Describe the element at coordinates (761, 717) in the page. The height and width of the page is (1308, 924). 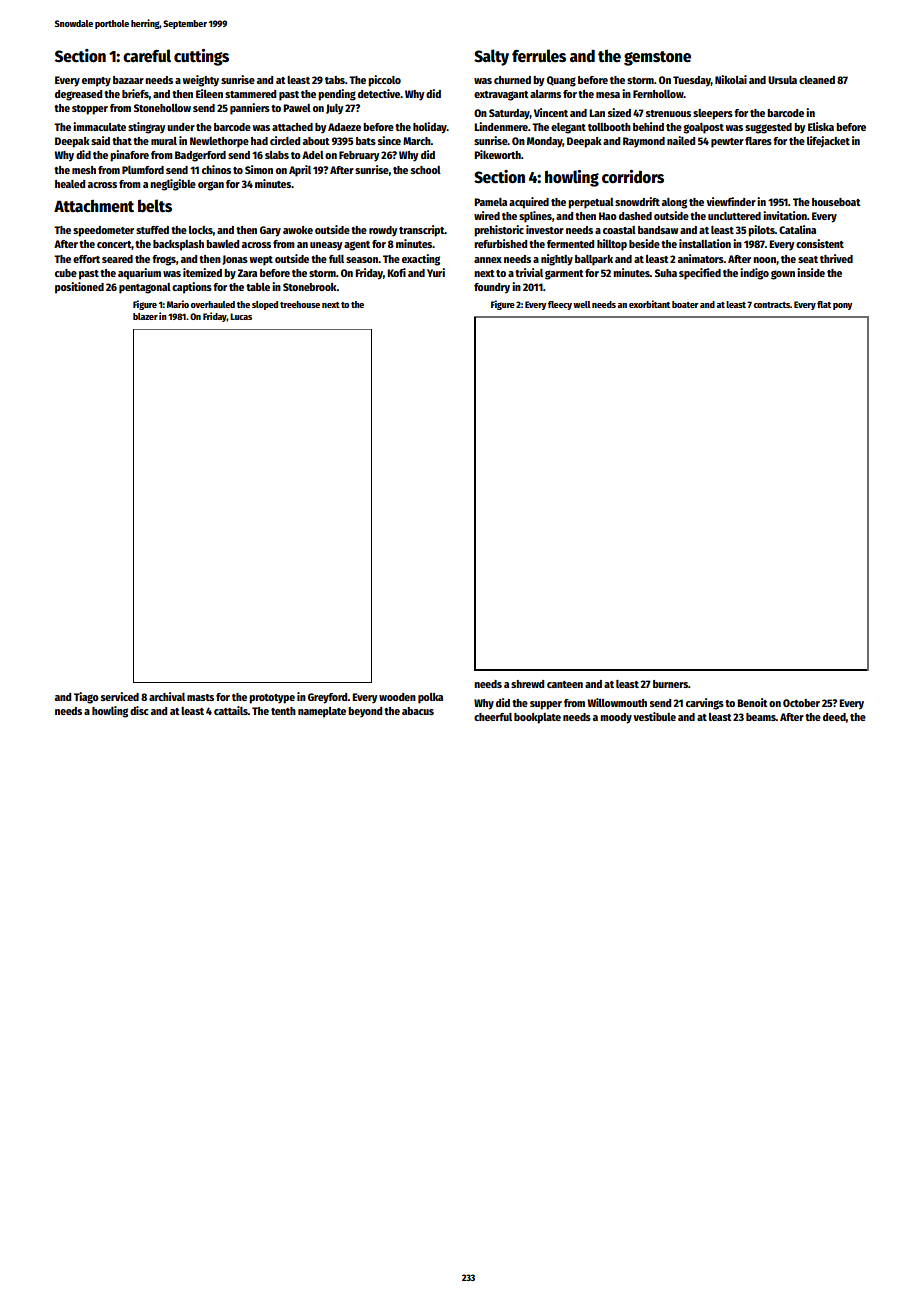
I see `beams` at that location.
